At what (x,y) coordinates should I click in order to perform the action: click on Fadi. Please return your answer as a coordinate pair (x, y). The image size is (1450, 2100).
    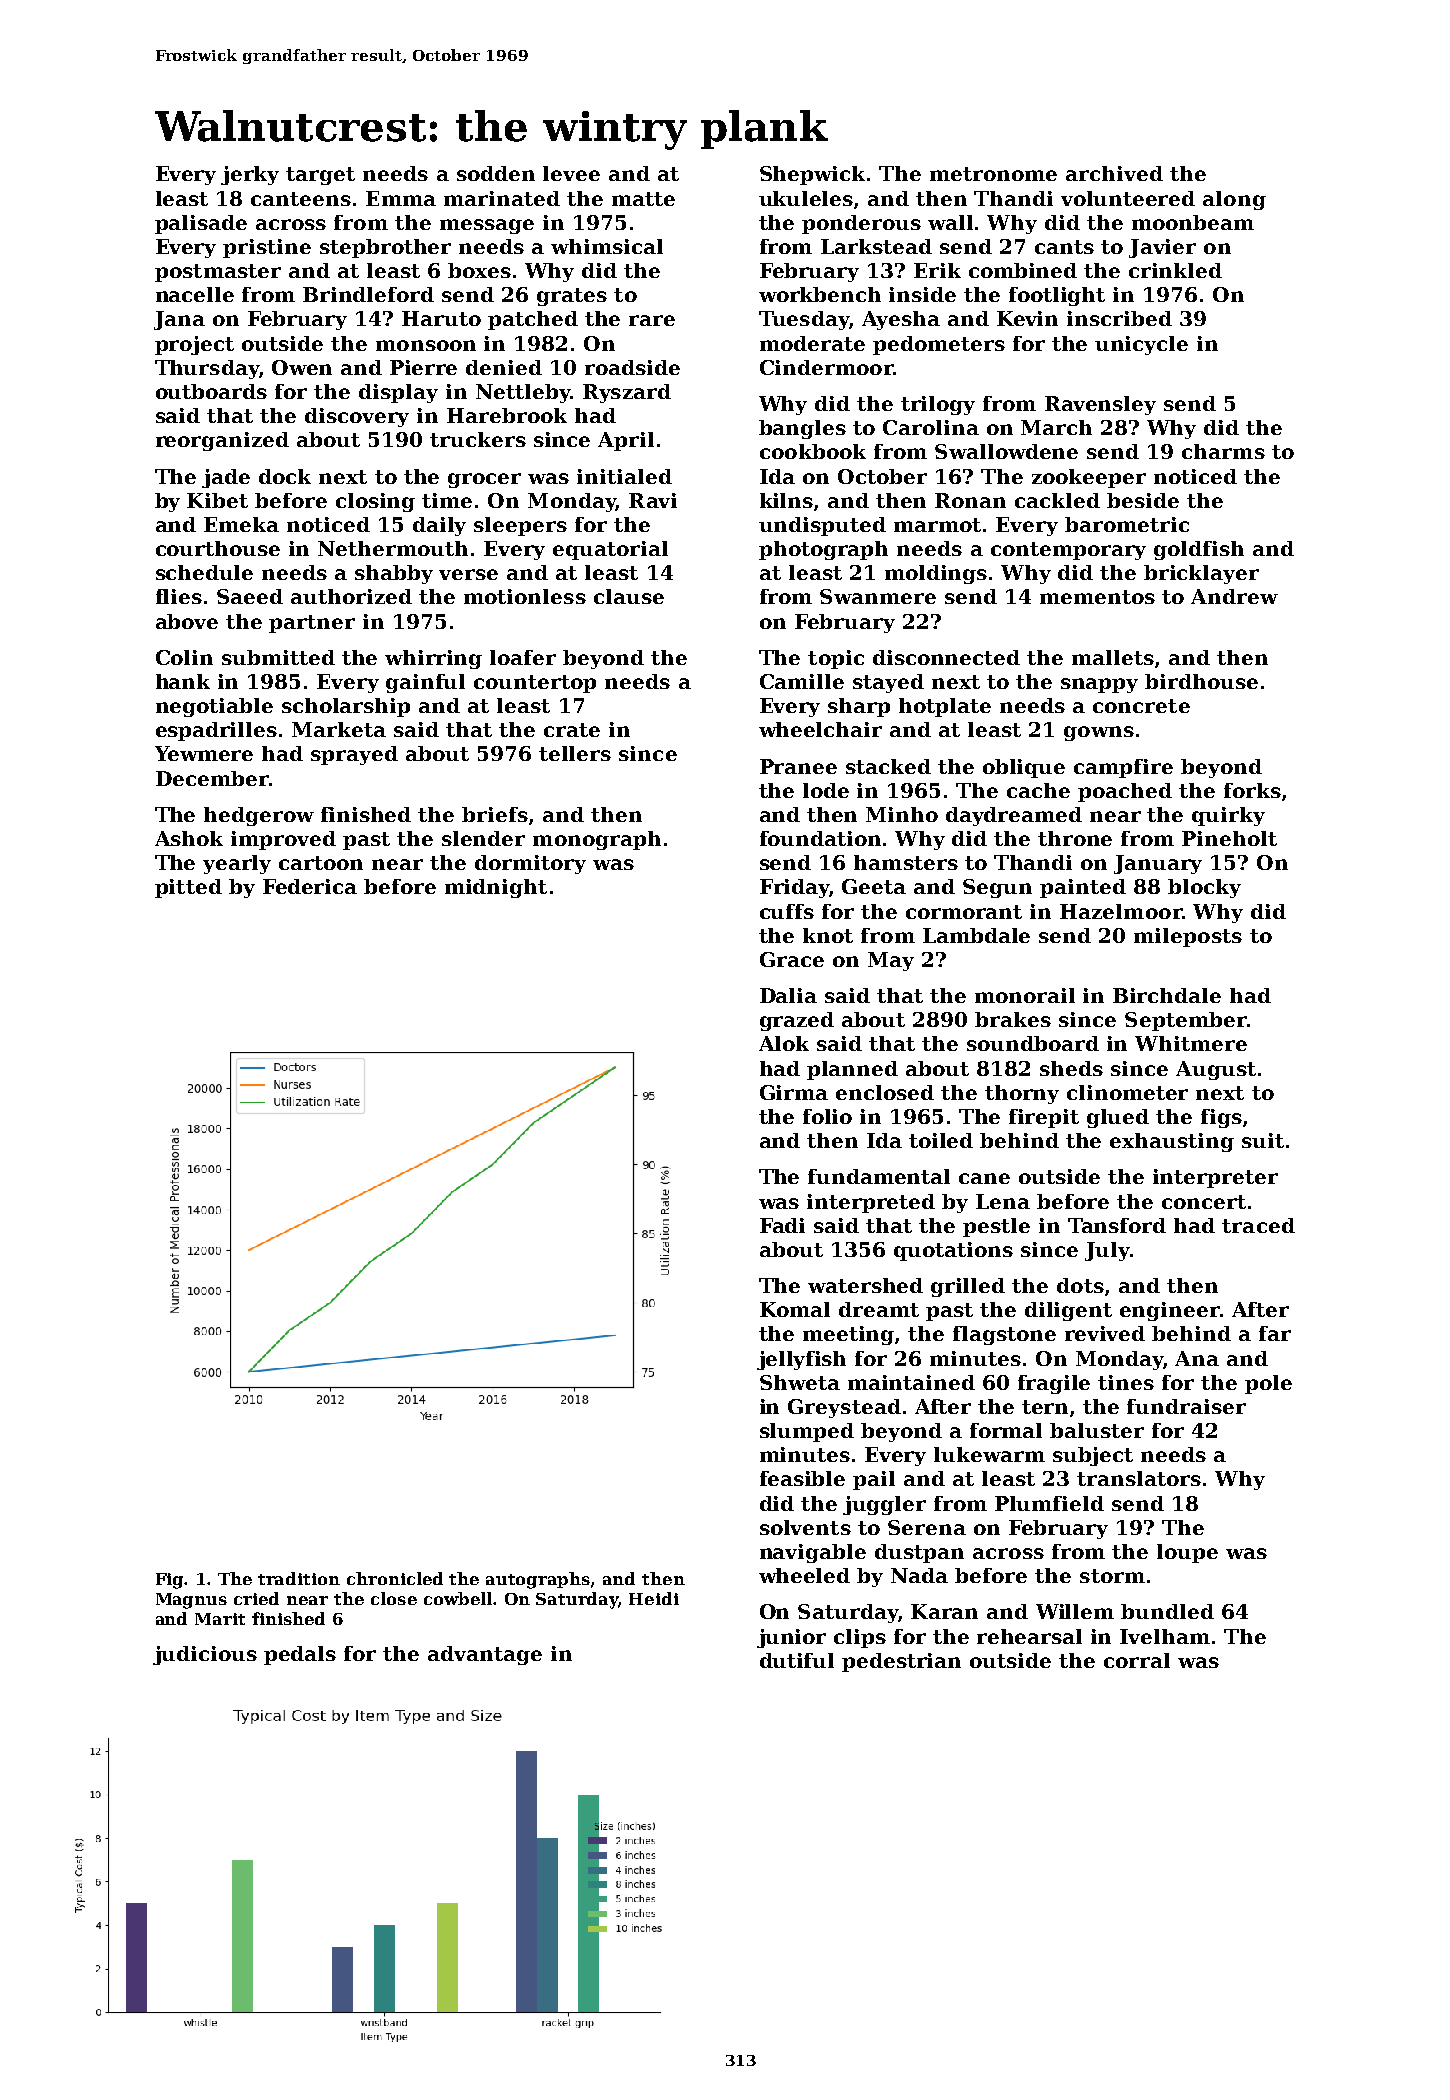
    Looking at the image, I should click on (782, 1225).
